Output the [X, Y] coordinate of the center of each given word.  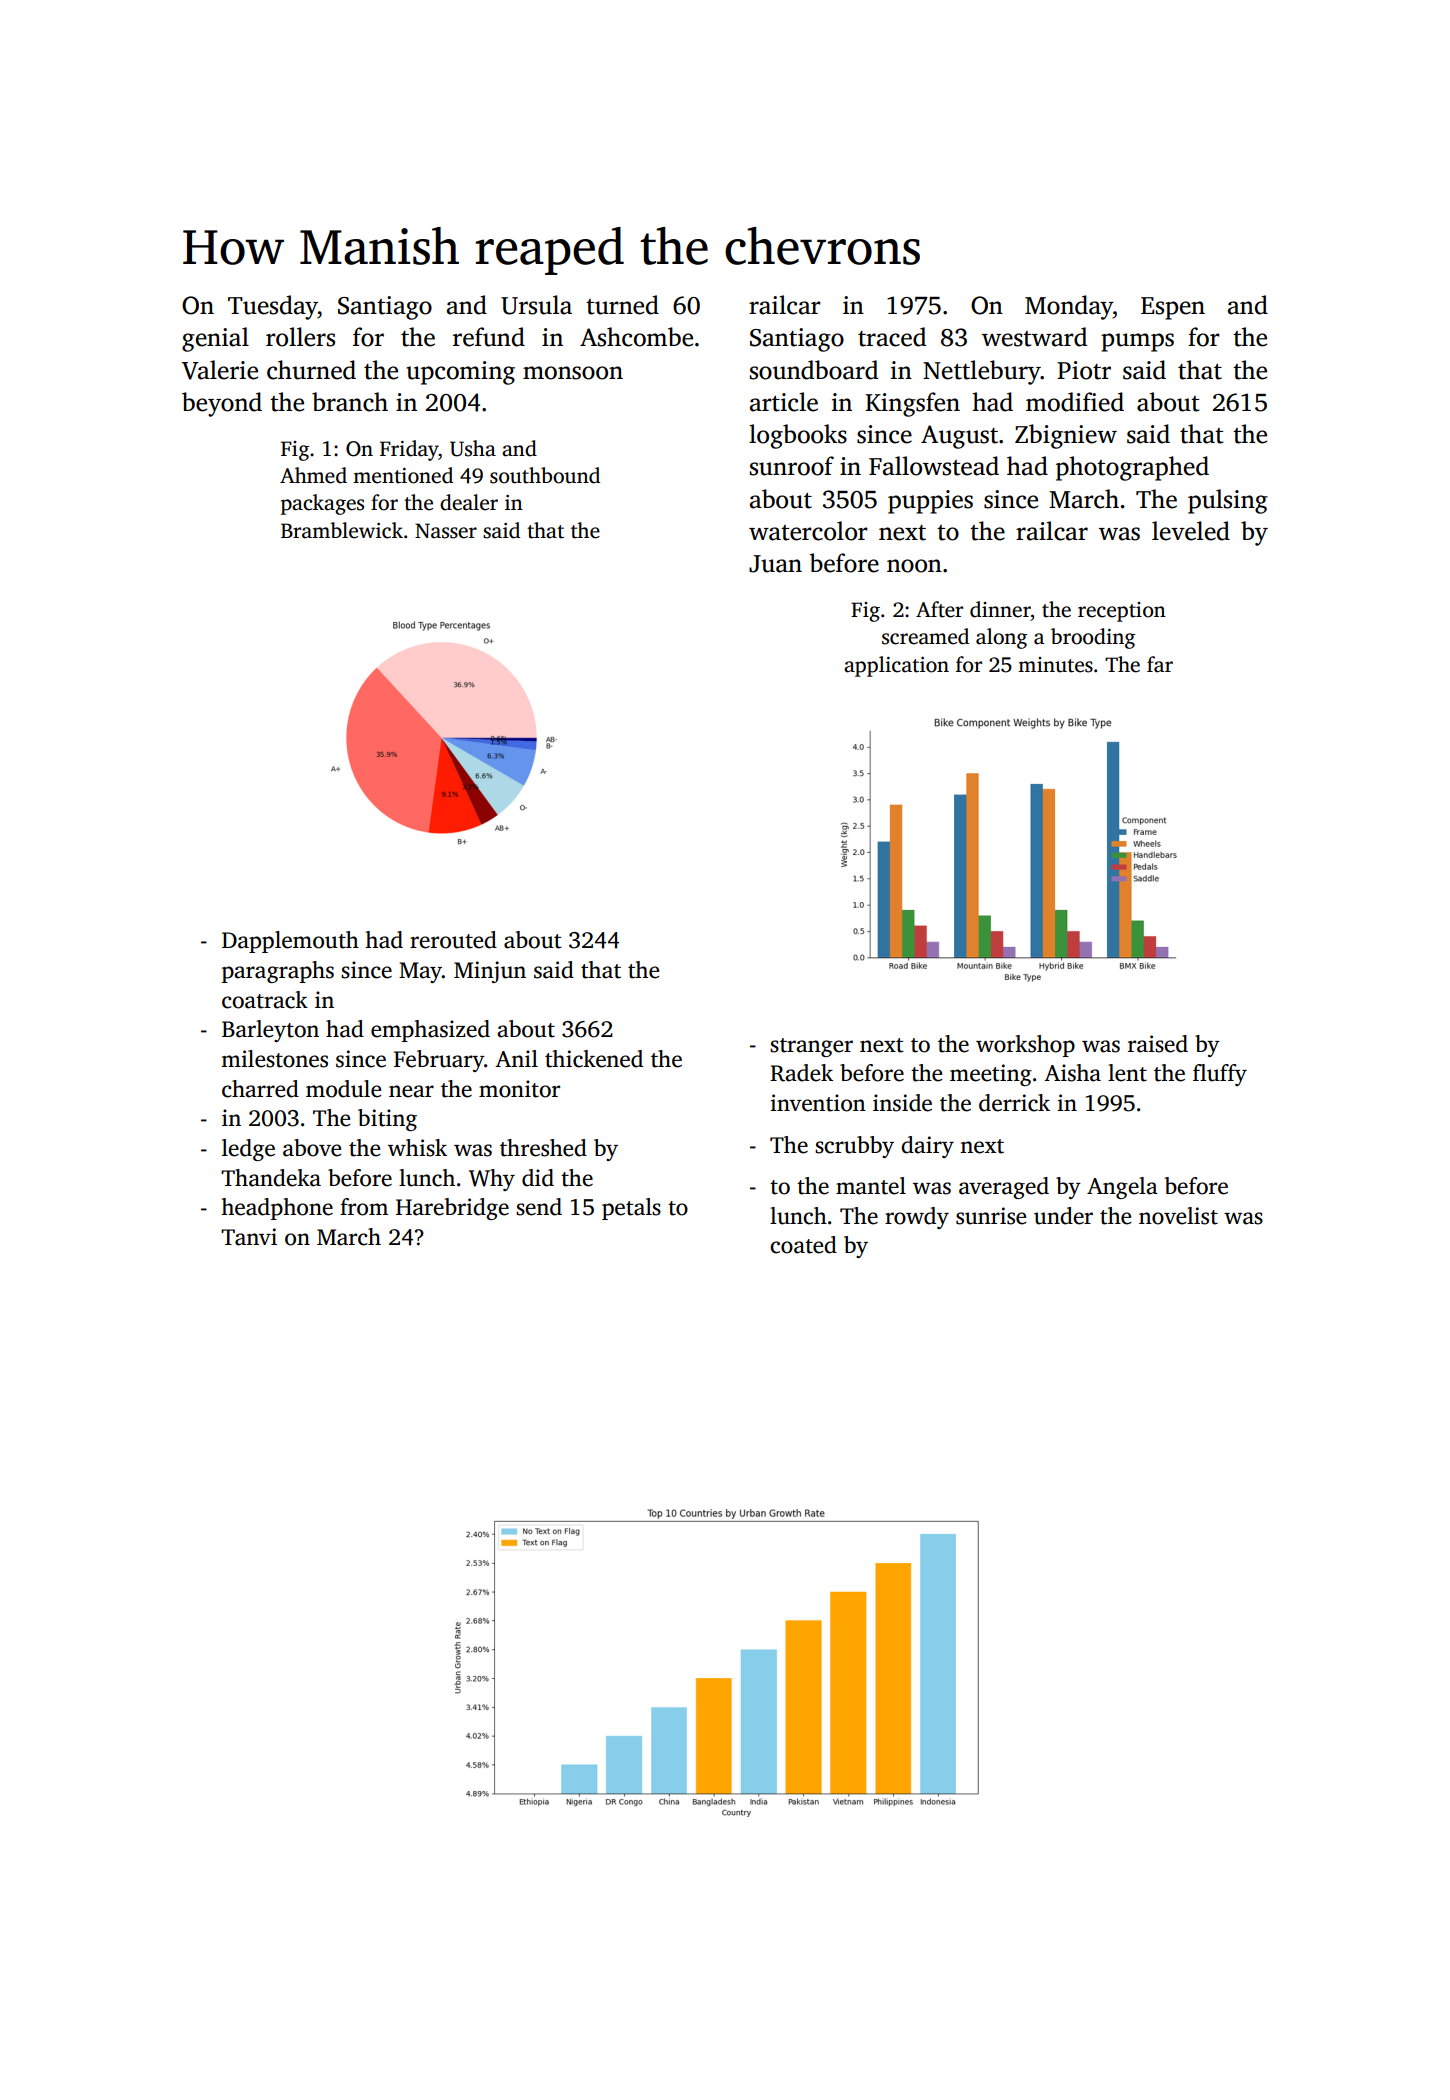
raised [1158, 1044]
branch [350, 402]
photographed [1132, 468]
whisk [417, 1148]
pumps [1137, 342]
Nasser [446, 531]
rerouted [453, 940]
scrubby [854, 1147]
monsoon [573, 373]
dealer [469, 502]
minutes [1055, 665]
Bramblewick [342, 530]
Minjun [490, 972]
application [896, 666]
